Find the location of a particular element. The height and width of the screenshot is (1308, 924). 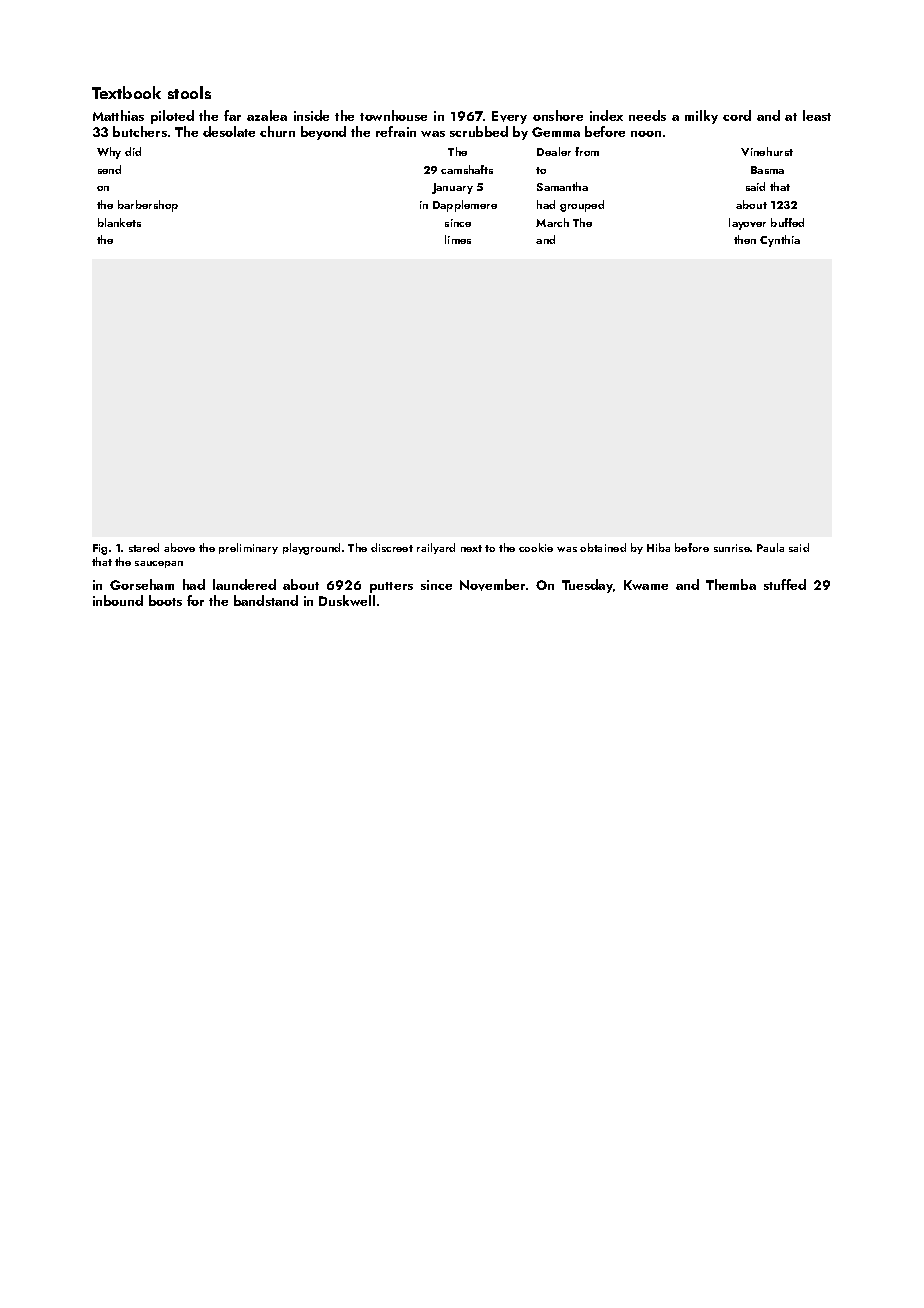

barbershop is located at coordinates (148, 206).
